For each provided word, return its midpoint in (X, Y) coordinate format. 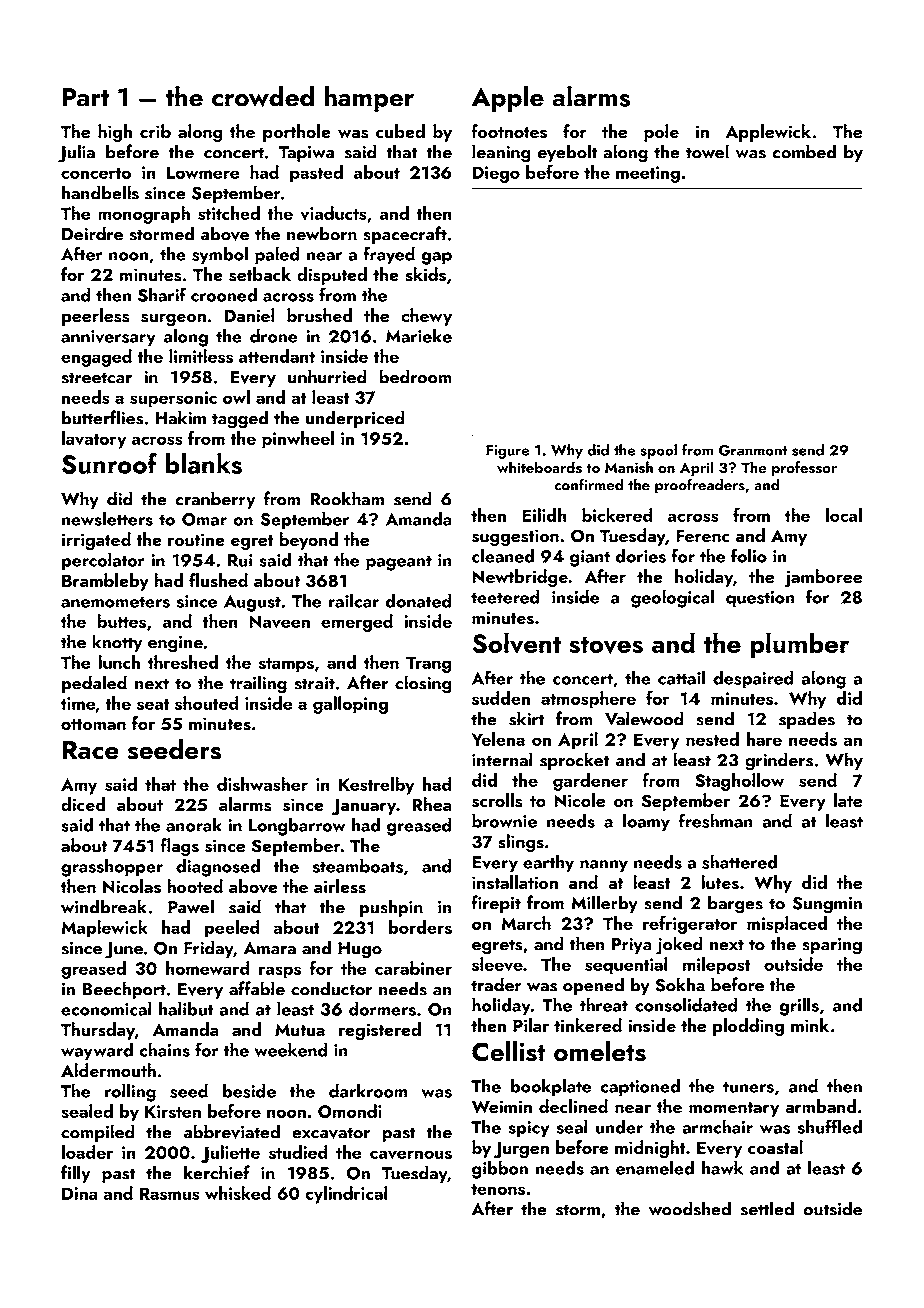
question (760, 599)
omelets (600, 1051)
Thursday (98, 1031)
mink (810, 1025)
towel (707, 151)
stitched (229, 213)
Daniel (249, 315)
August (252, 603)
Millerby (604, 904)
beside (249, 1090)
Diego (496, 174)
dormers (382, 1008)
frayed (389, 255)
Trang (429, 664)
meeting (648, 174)
